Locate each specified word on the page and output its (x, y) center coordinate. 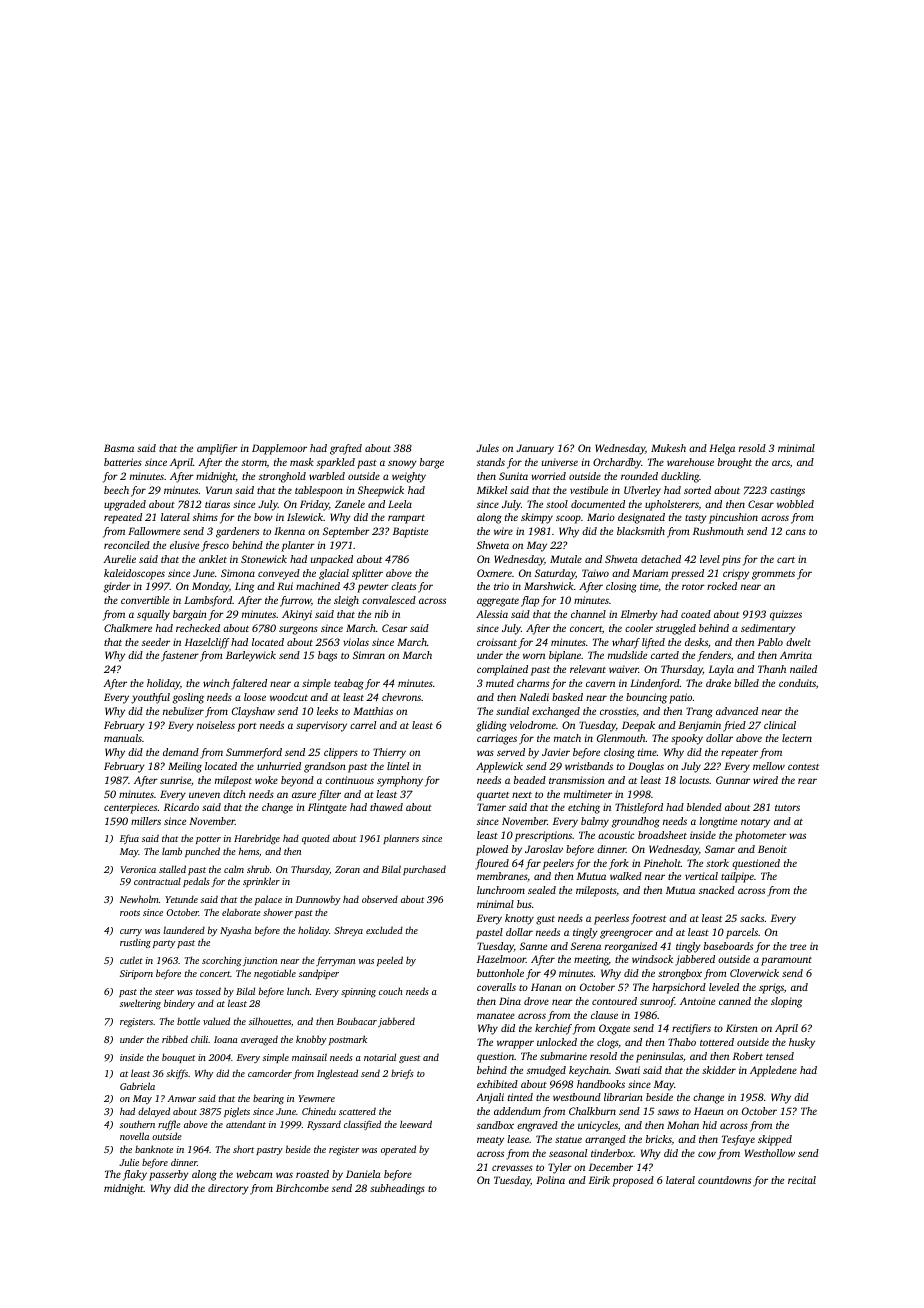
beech (116, 490)
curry (131, 932)
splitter (367, 574)
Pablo (770, 642)
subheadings (397, 1189)
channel (588, 614)
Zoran (347, 869)
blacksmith (641, 531)
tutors (787, 808)
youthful (150, 698)
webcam (255, 1174)
